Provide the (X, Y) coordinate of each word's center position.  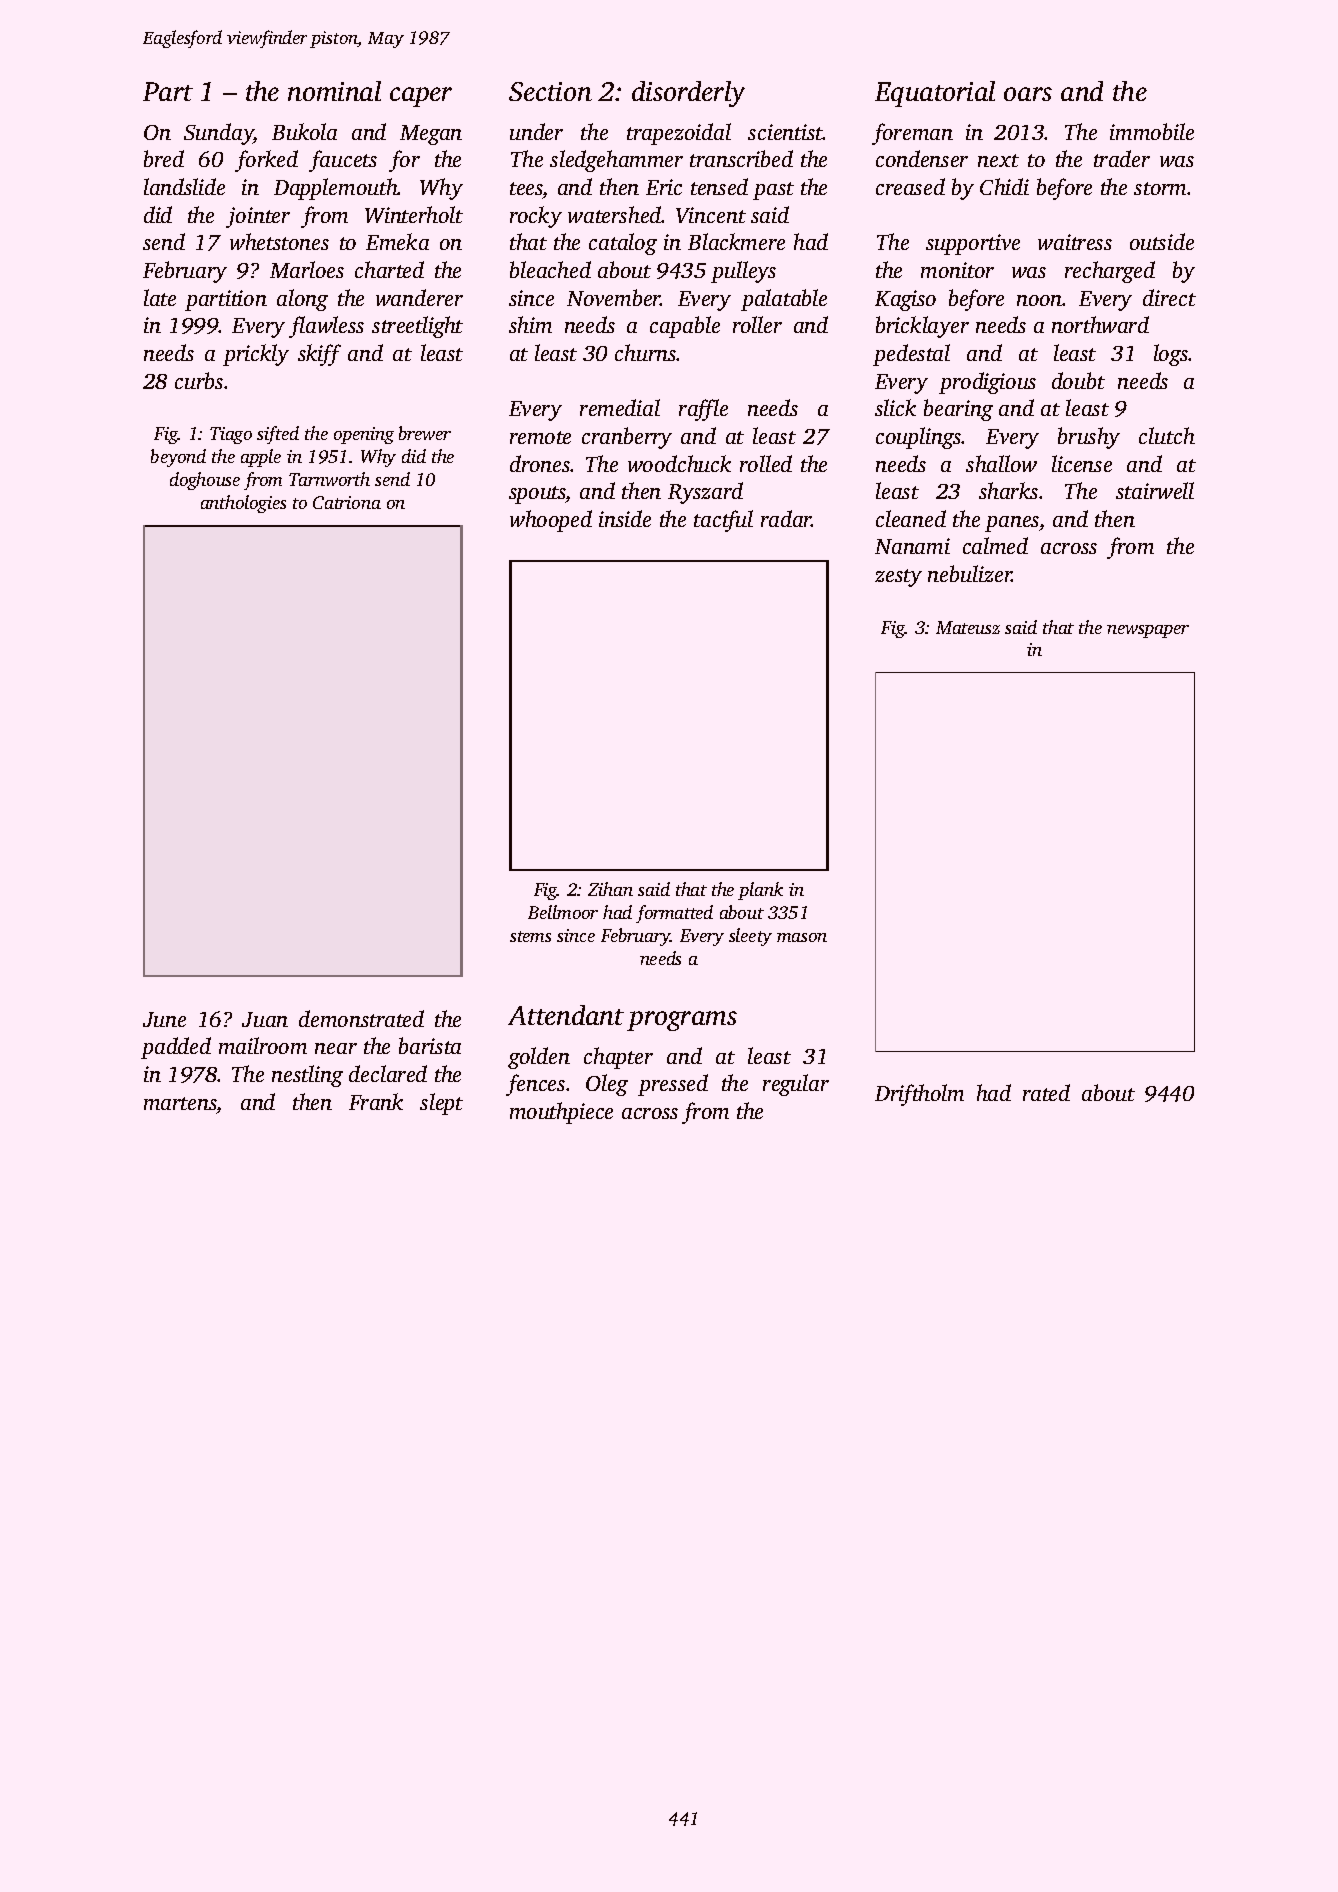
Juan (265, 1019)
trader (1122, 158)
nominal (334, 91)
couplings (918, 438)
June (164, 1019)
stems (530, 936)
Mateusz (968, 627)
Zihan (610, 889)
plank (760, 891)
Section (550, 91)
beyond (178, 458)
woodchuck (679, 463)
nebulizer (970, 573)
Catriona (347, 502)
